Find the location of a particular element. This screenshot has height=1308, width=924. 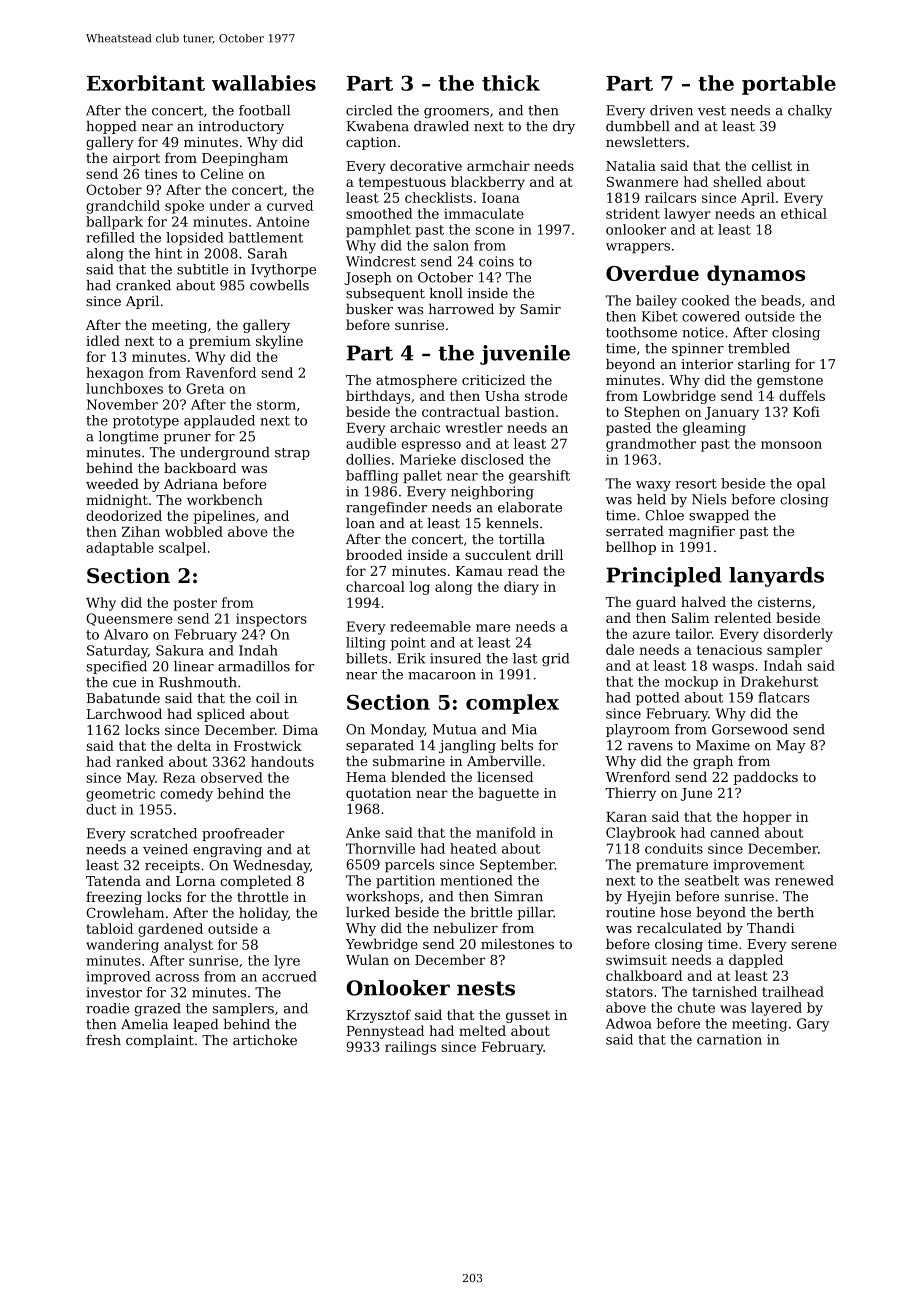

diary is located at coordinates (521, 588).
